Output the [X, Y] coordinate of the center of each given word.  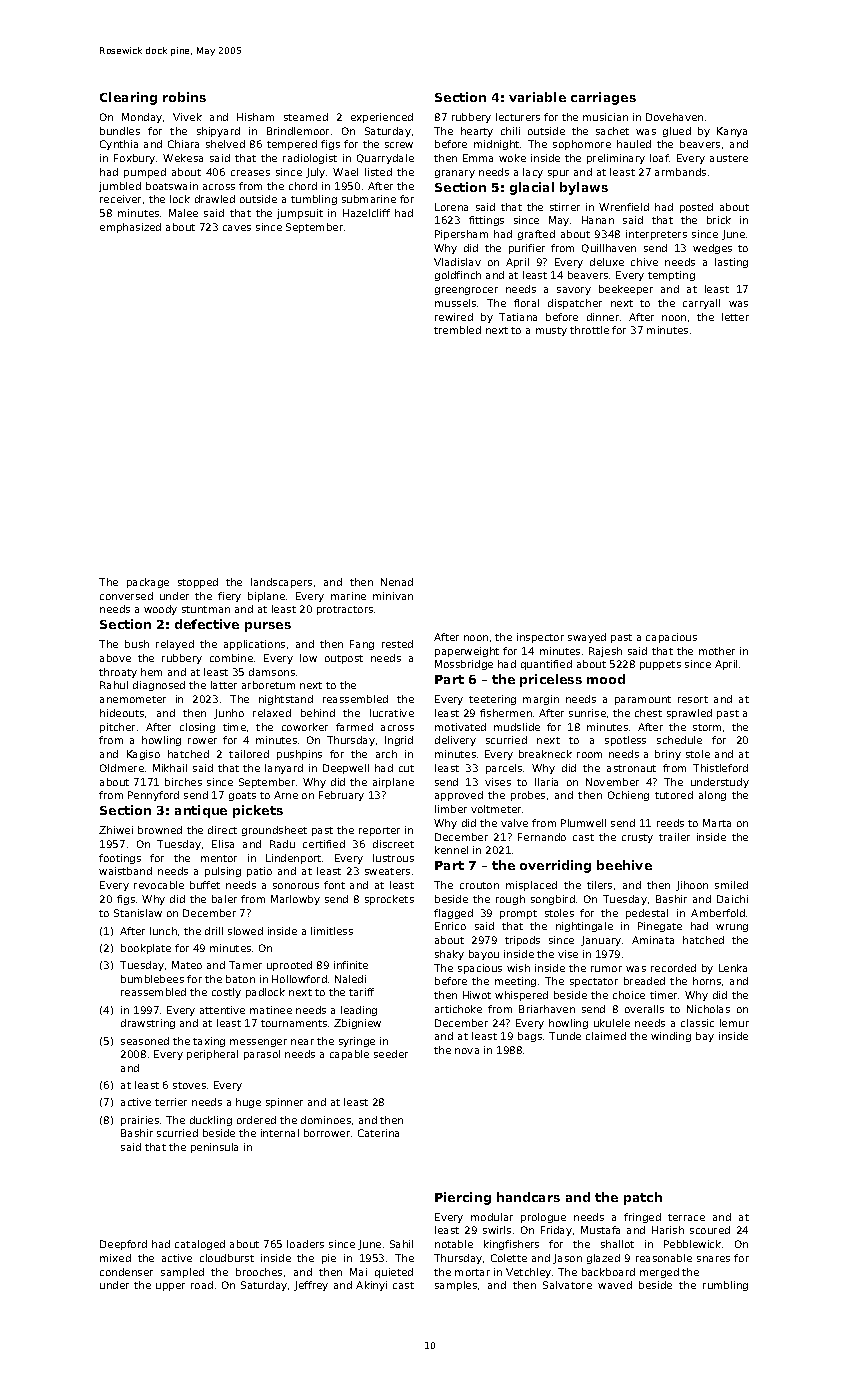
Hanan [598, 220]
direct [222, 830]
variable [537, 97]
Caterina [378, 1133]
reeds [670, 823]
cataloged [200, 1245]
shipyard [218, 132]
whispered [521, 996]
